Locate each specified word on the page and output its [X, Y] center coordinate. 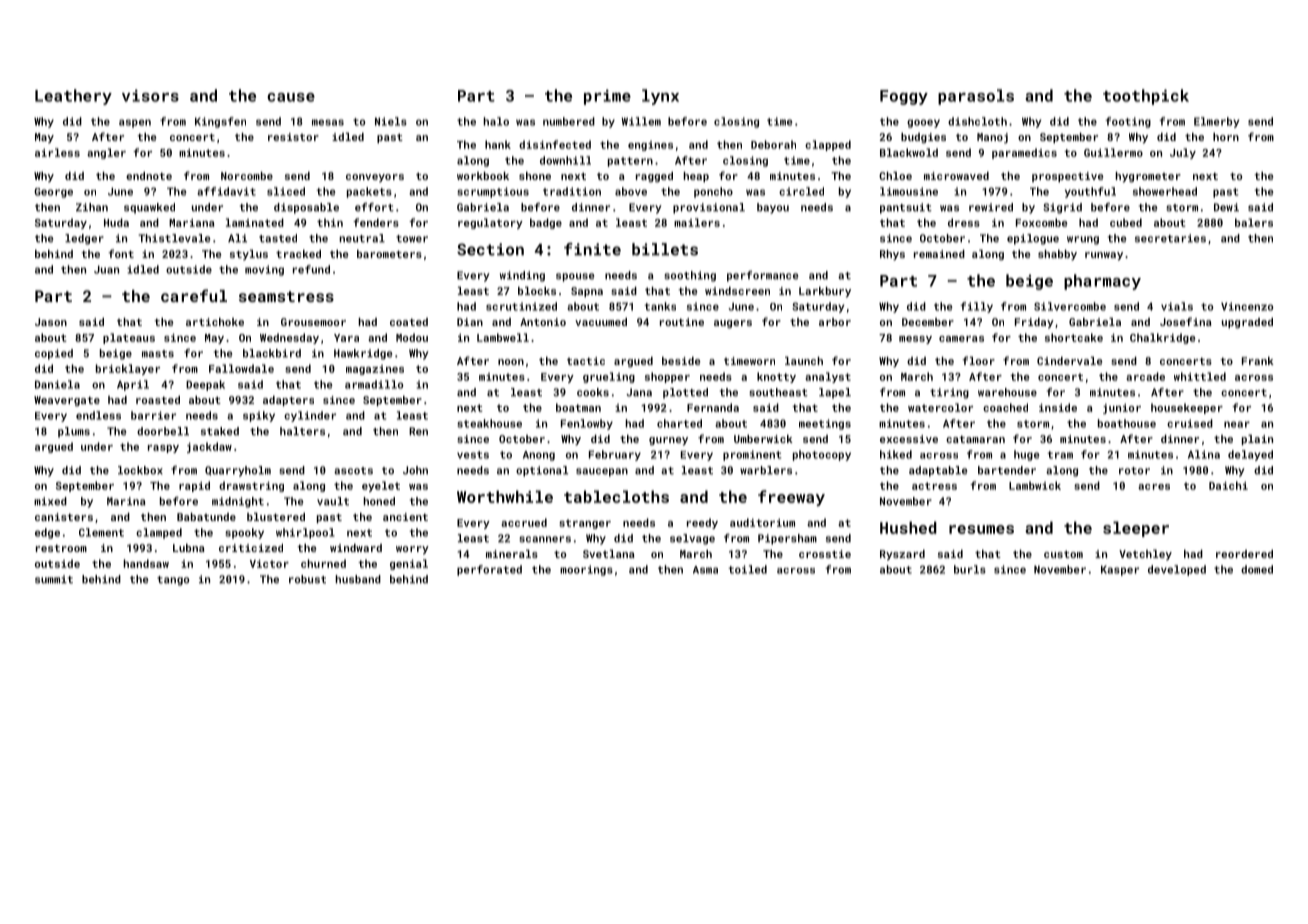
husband [358, 579]
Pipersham [787, 539]
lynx [660, 97]
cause [291, 97]
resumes [981, 529]
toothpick [1146, 97]
